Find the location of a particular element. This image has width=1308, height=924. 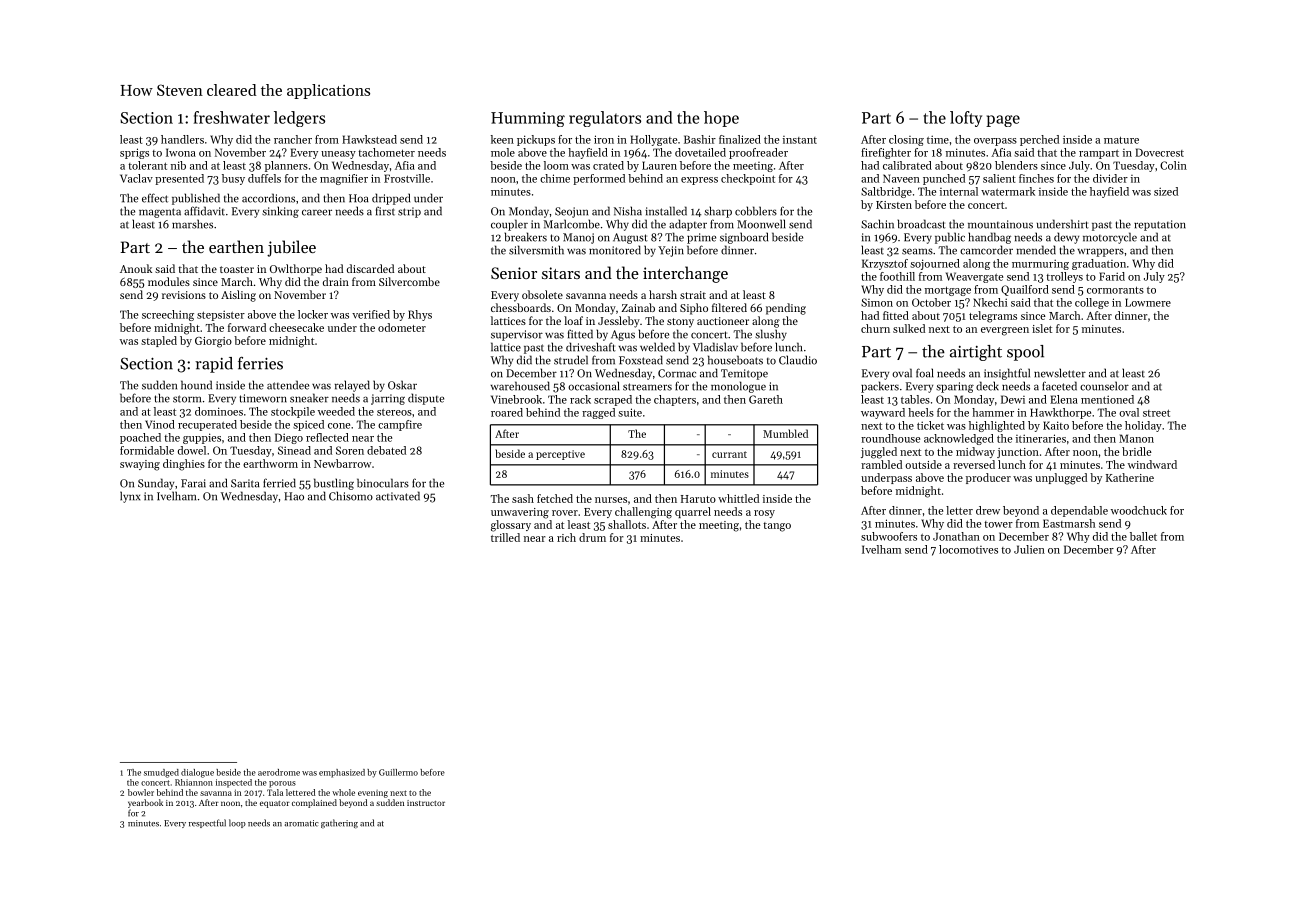

warehoused is located at coordinates (520, 386).
